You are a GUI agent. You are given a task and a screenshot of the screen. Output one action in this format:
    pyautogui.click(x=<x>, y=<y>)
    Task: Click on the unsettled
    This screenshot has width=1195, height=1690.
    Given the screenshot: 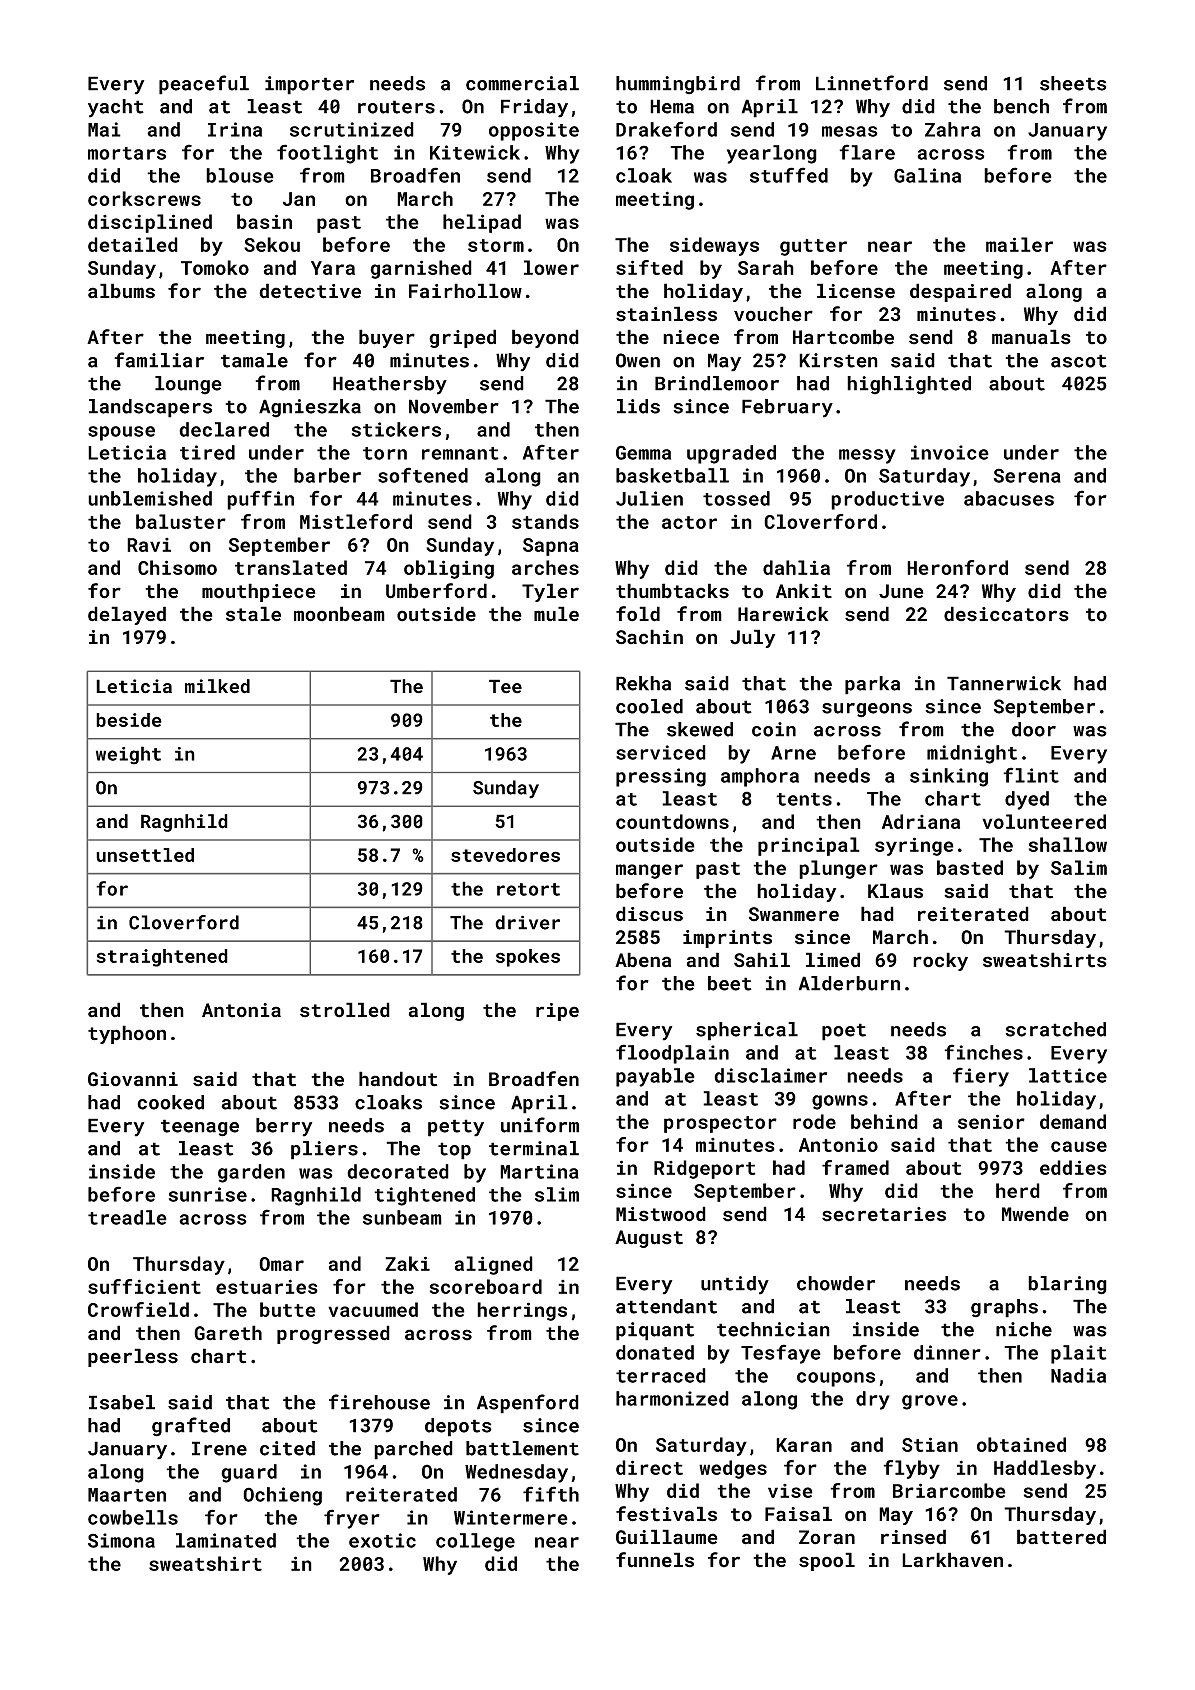 What is the action you would take?
    pyautogui.click(x=145, y=855)
